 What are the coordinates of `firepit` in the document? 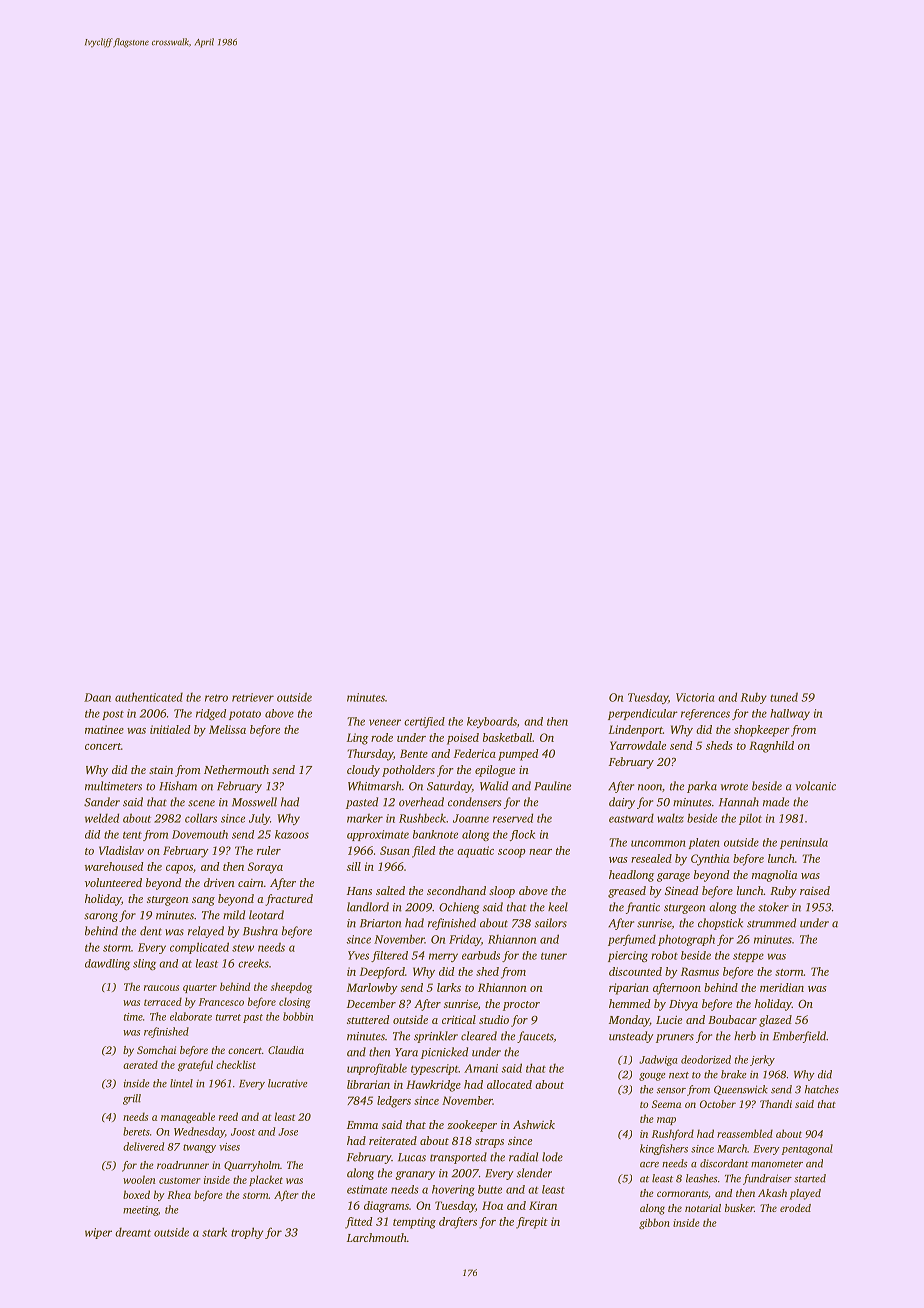 It's located at (532, 1223).
